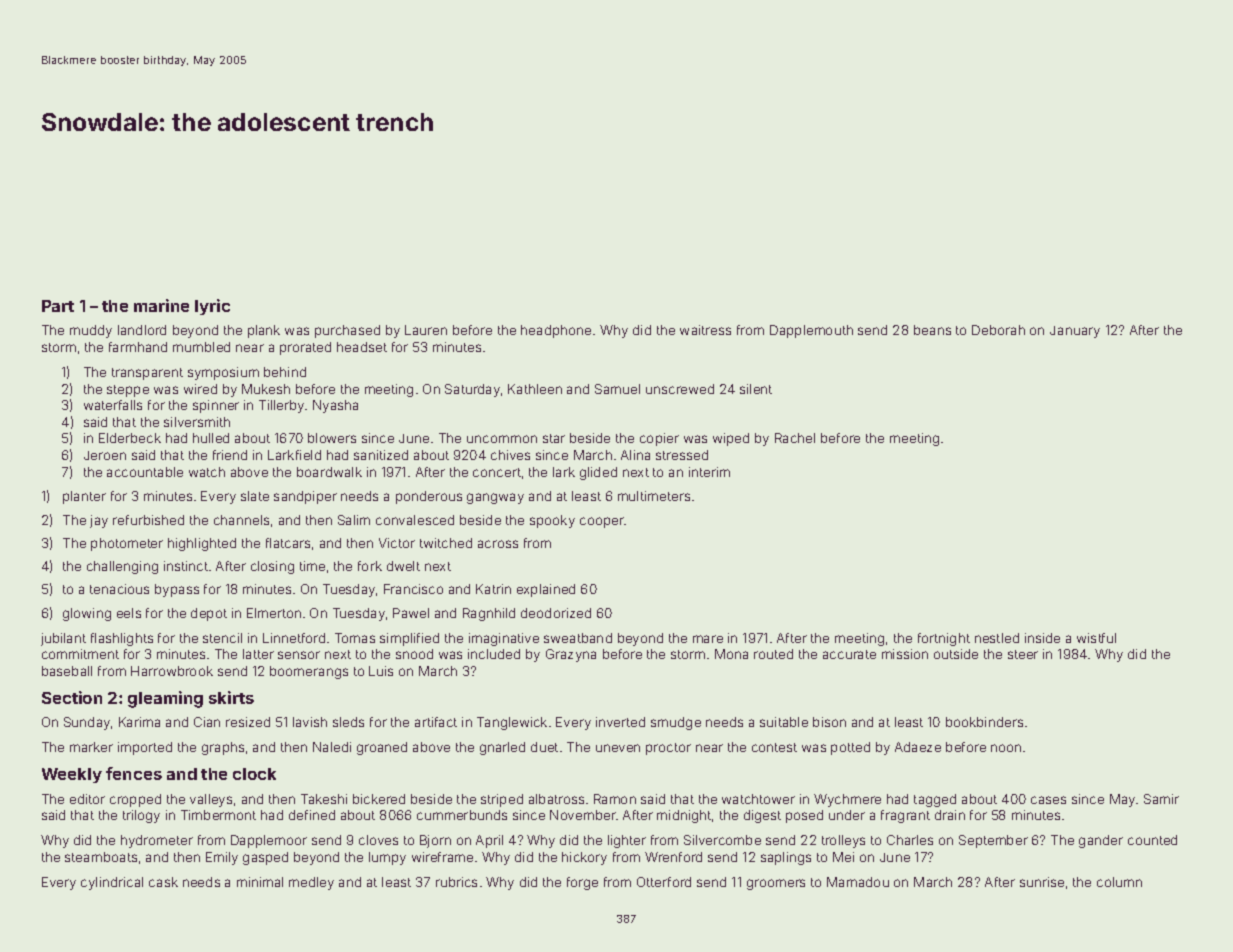 The image size is (1233, 952). Describe the element at coordinates (932, 330) in the screenshot. I see `beans` at that location.
